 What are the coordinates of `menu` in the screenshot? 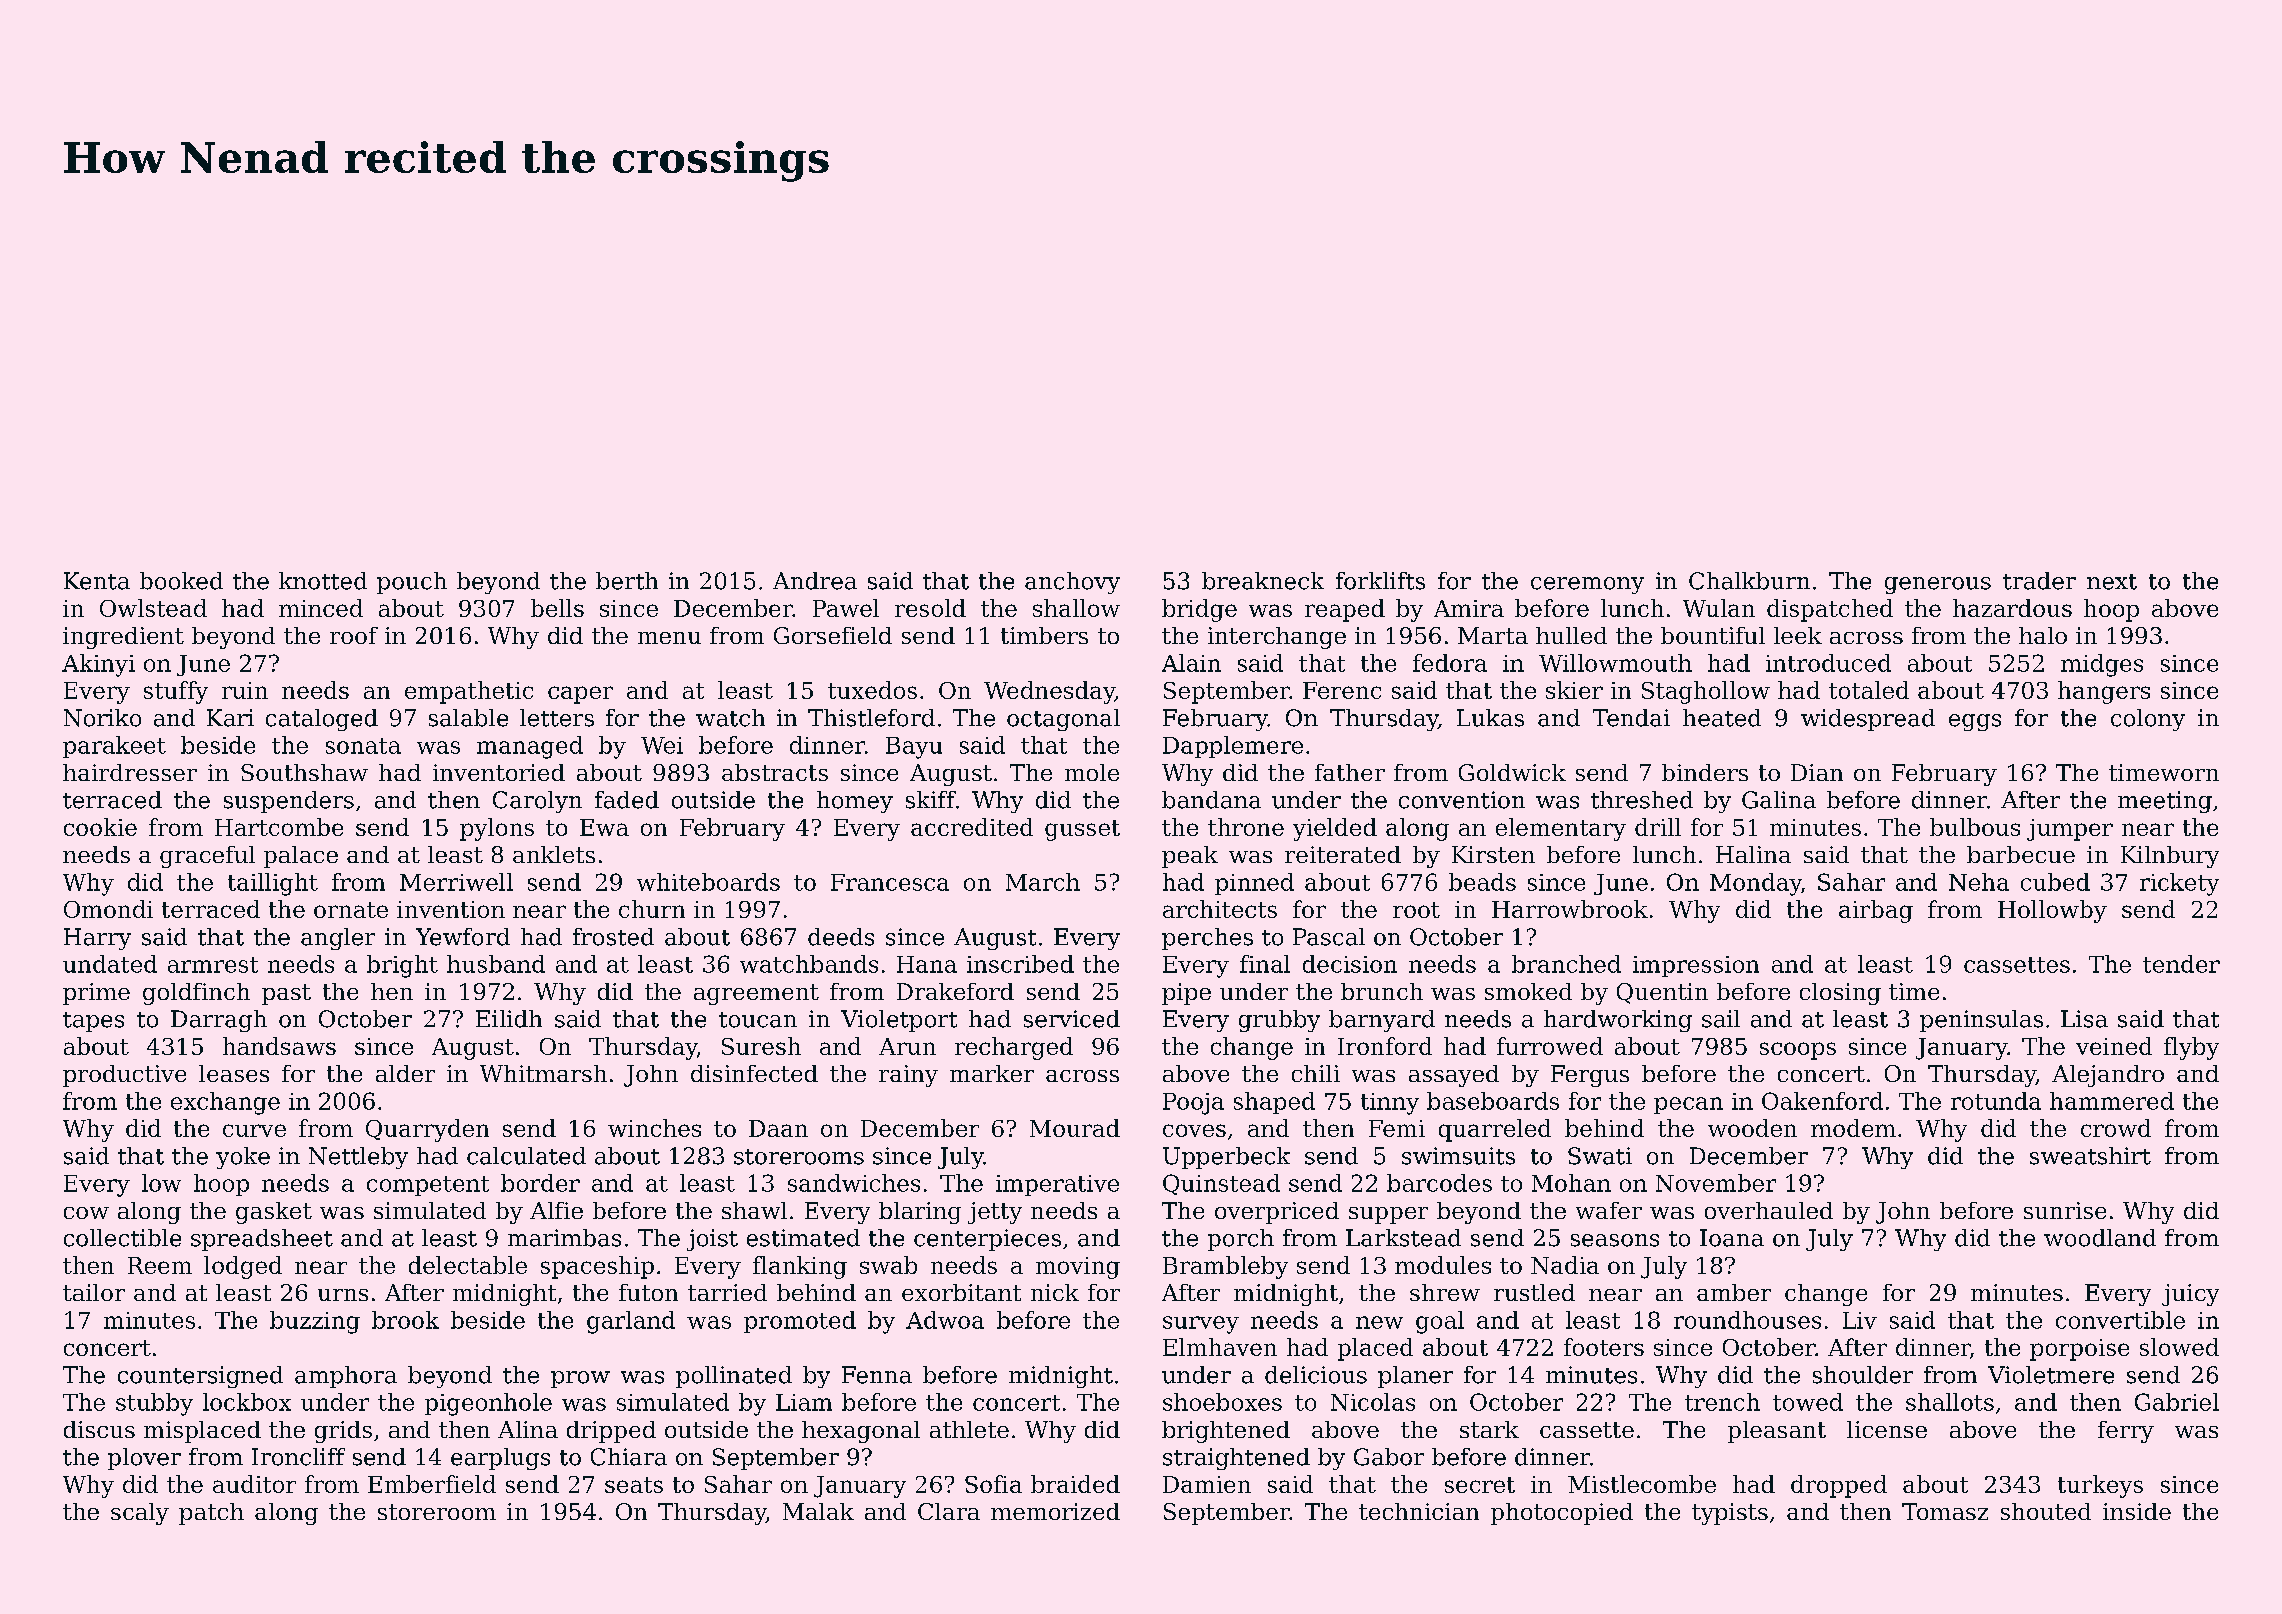 It's located at (669, 638).
